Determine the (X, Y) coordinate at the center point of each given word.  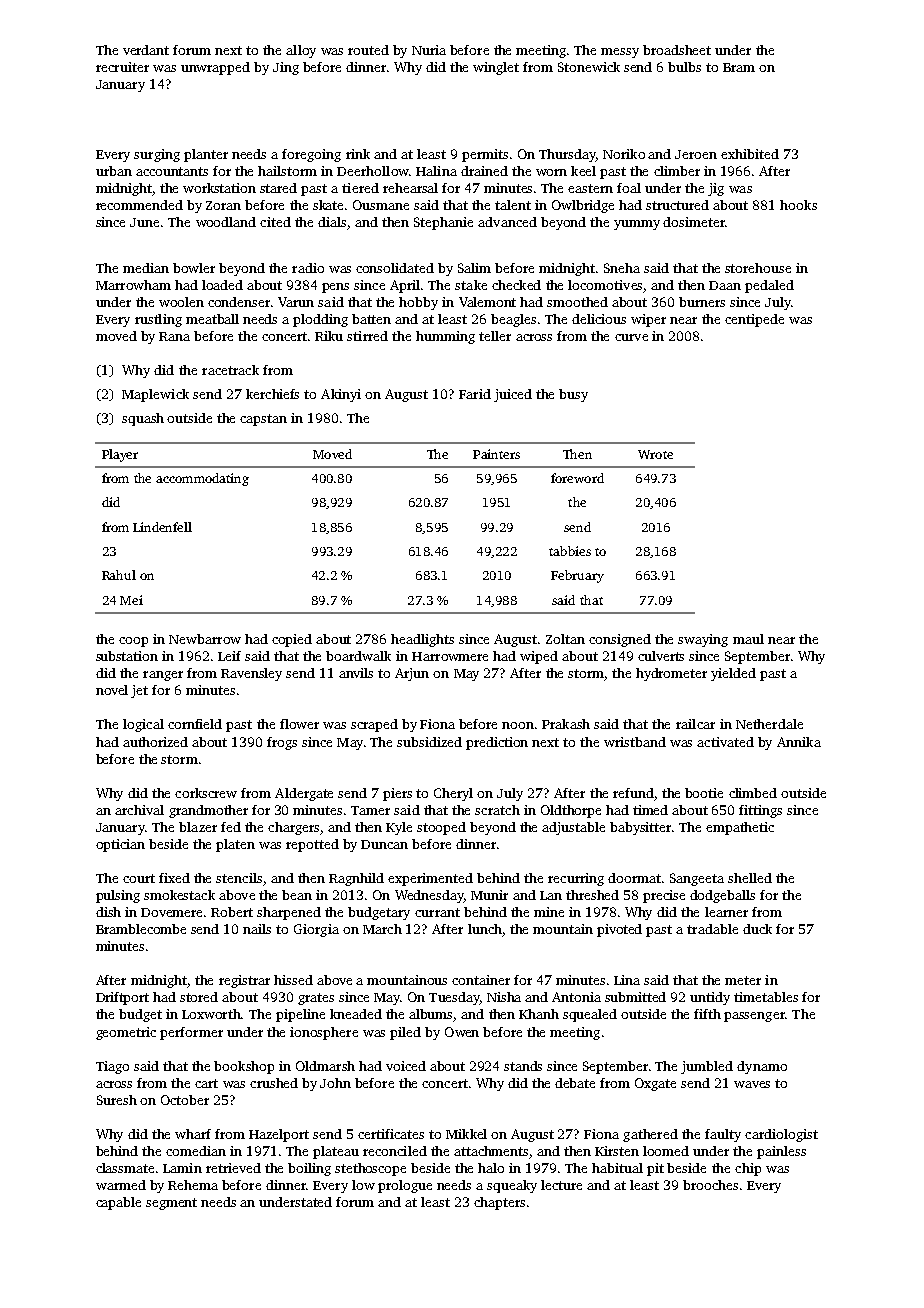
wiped (539, 657)
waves (752, 1084)
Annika (799, 742)
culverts (661, 656)
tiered (360, 188)
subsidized (429, 742)
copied (292, 640)
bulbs (684, 67)
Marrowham (133, 285)
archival (139, 810)
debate (575, 1083)
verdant (146, 50)
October (185, 1100)
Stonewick (589, 67)
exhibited (750, 154)
